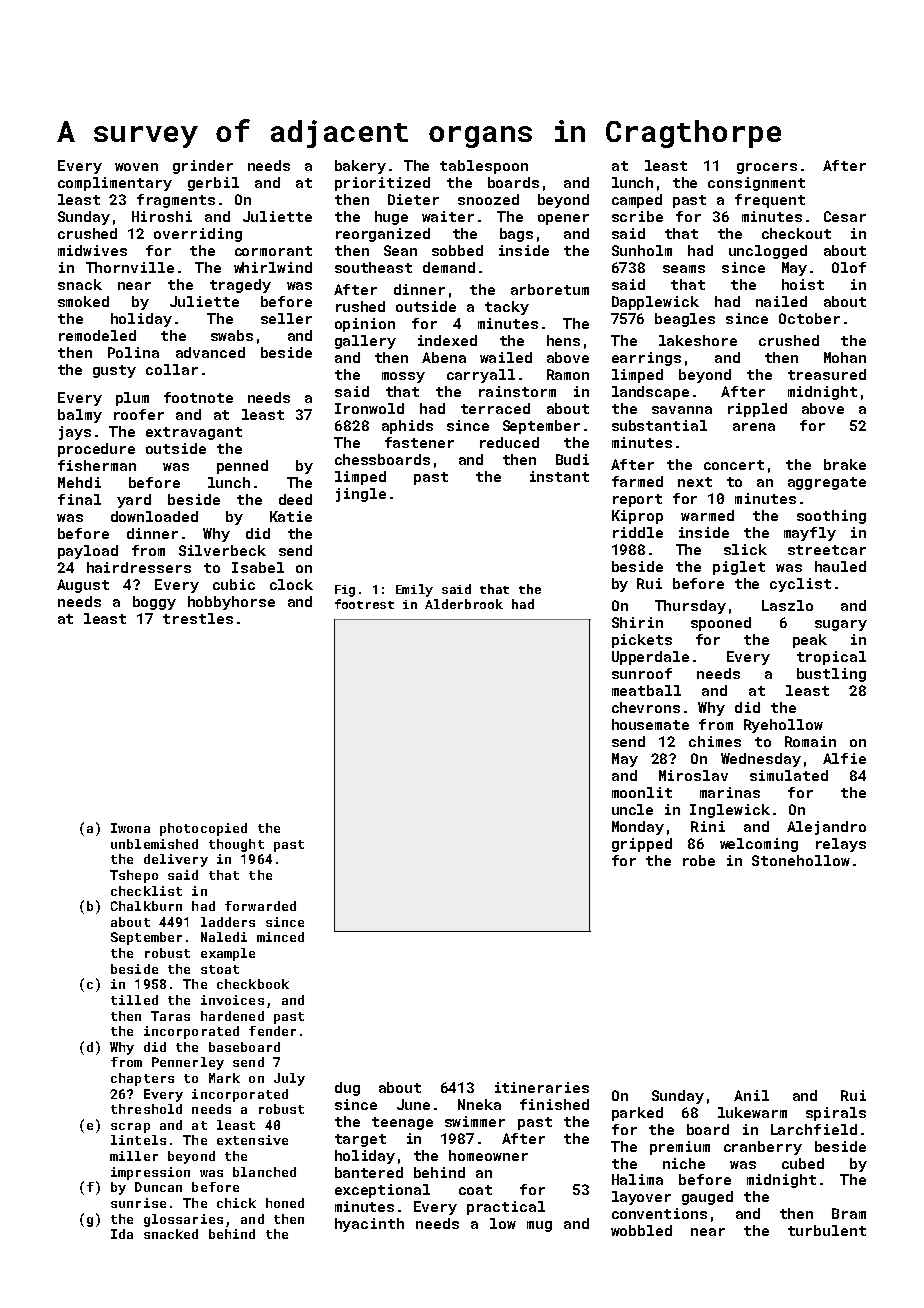  What do you see at coordinates (767, 168) in the screenshot?
I see `grocers` at bounding box center [767, 168].
